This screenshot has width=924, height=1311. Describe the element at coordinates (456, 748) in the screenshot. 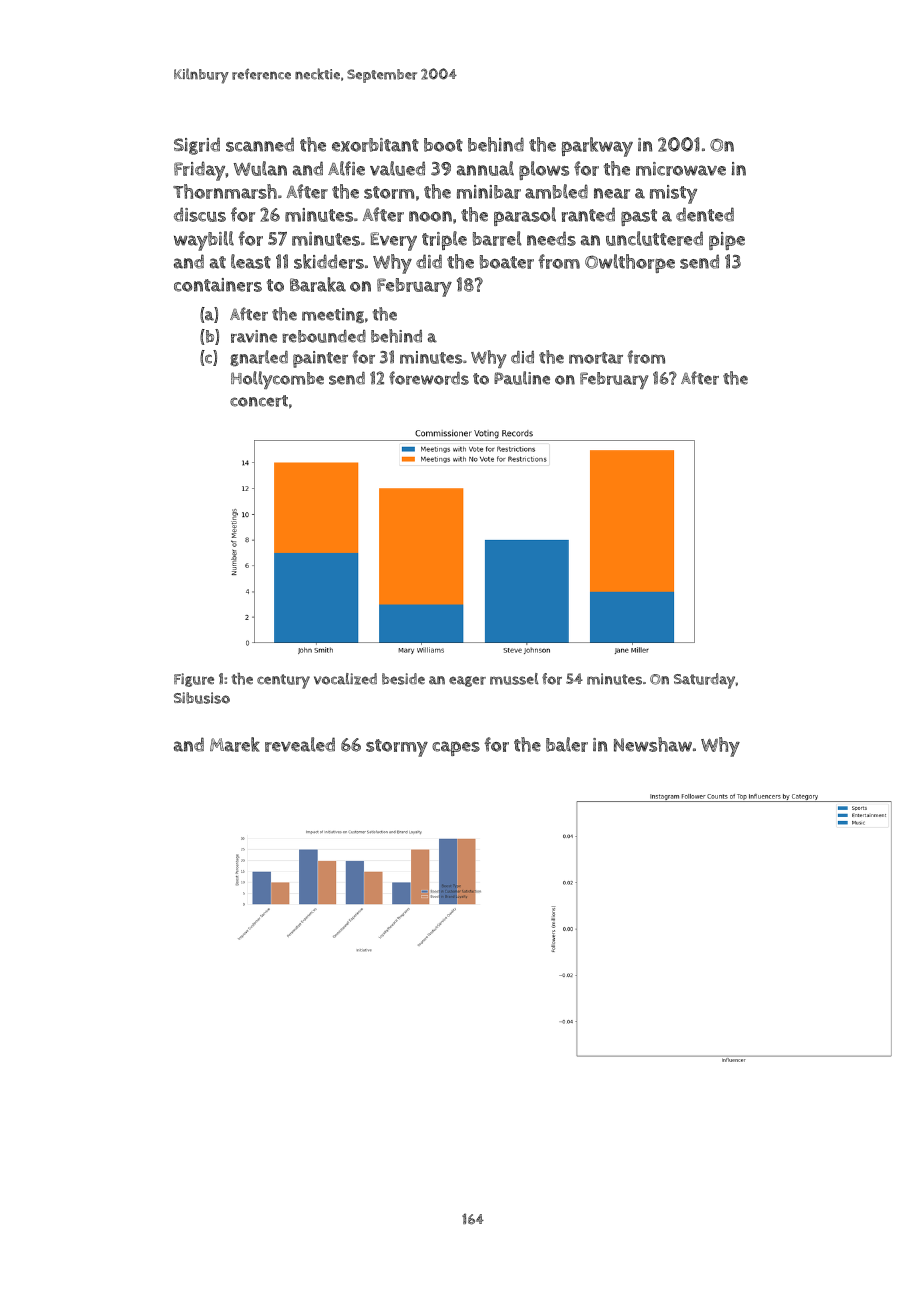

I see `capes` at that location.
